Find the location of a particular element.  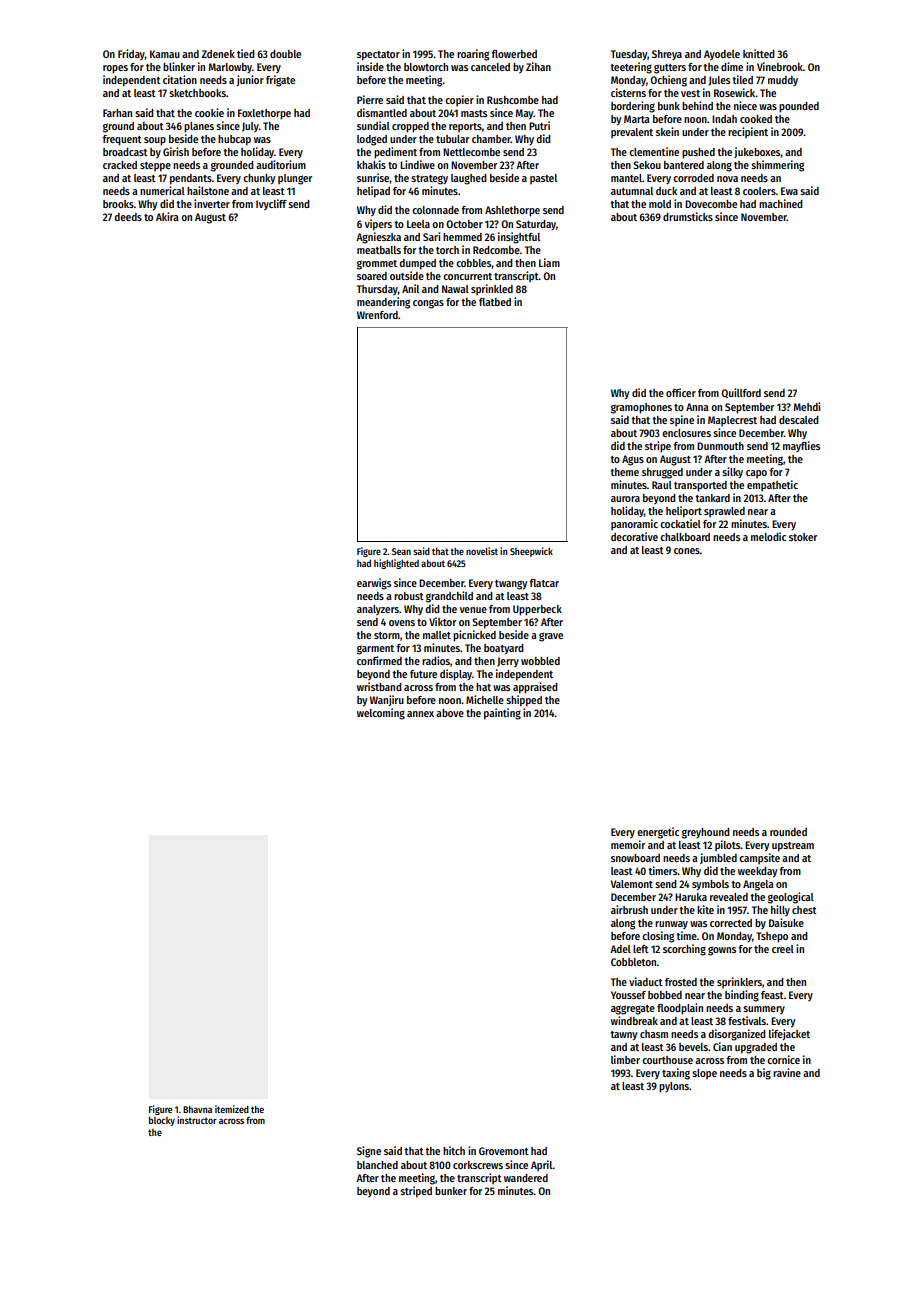

knitted is located at coordinates (759, 53).
